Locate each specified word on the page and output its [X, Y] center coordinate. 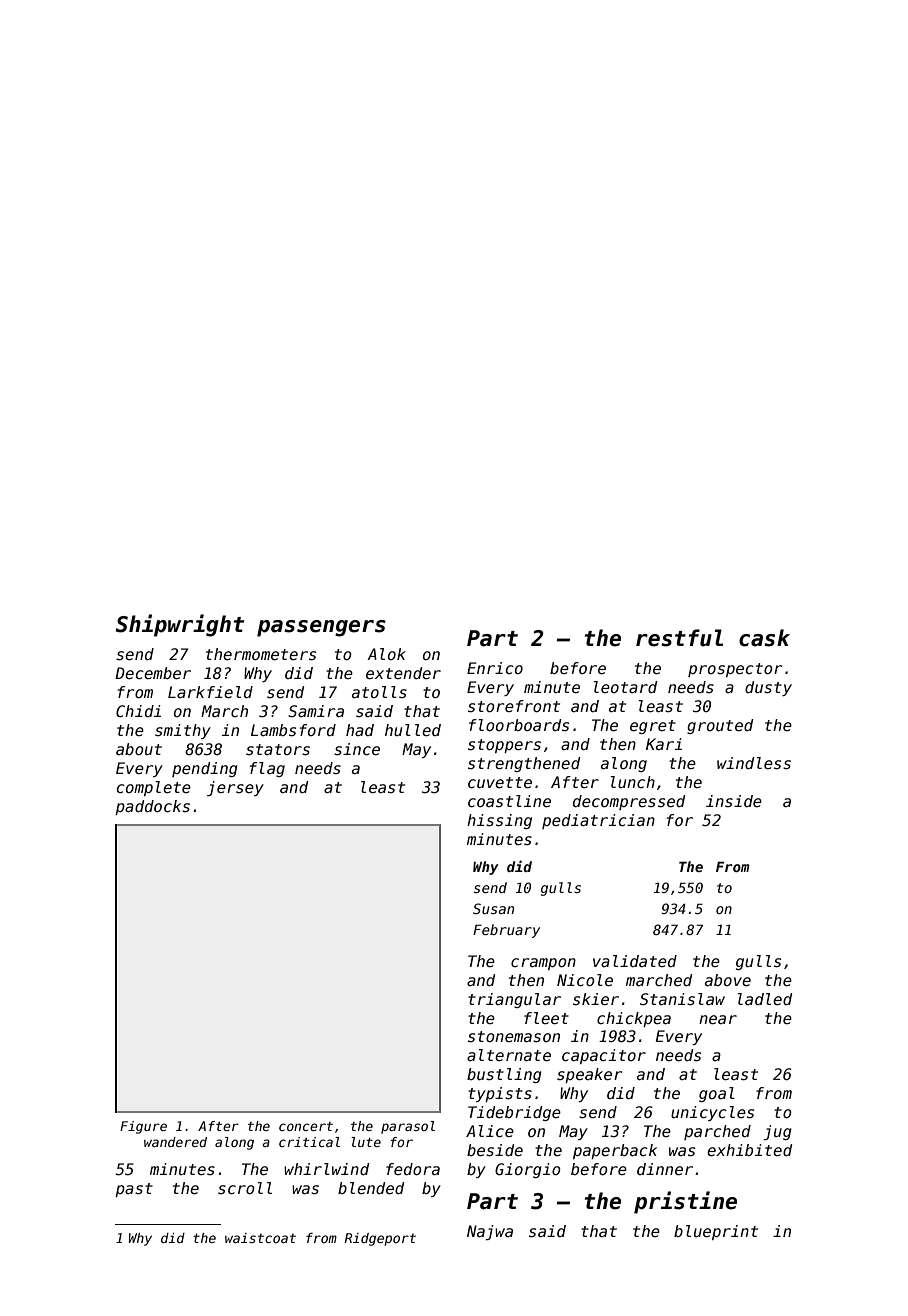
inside [734, 801]
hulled [413, 730]
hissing [499, 821]
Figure [143, 1127]
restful [679, 638]
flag [267, 769]
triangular [514, 1000]
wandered [175, 1142]
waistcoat [260, 1238]
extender [403, 673]
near [718, 1020]
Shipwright [180, 625]
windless [754, 763]
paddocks [152, 807]
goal [717, 1094]
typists [500, 1094]
